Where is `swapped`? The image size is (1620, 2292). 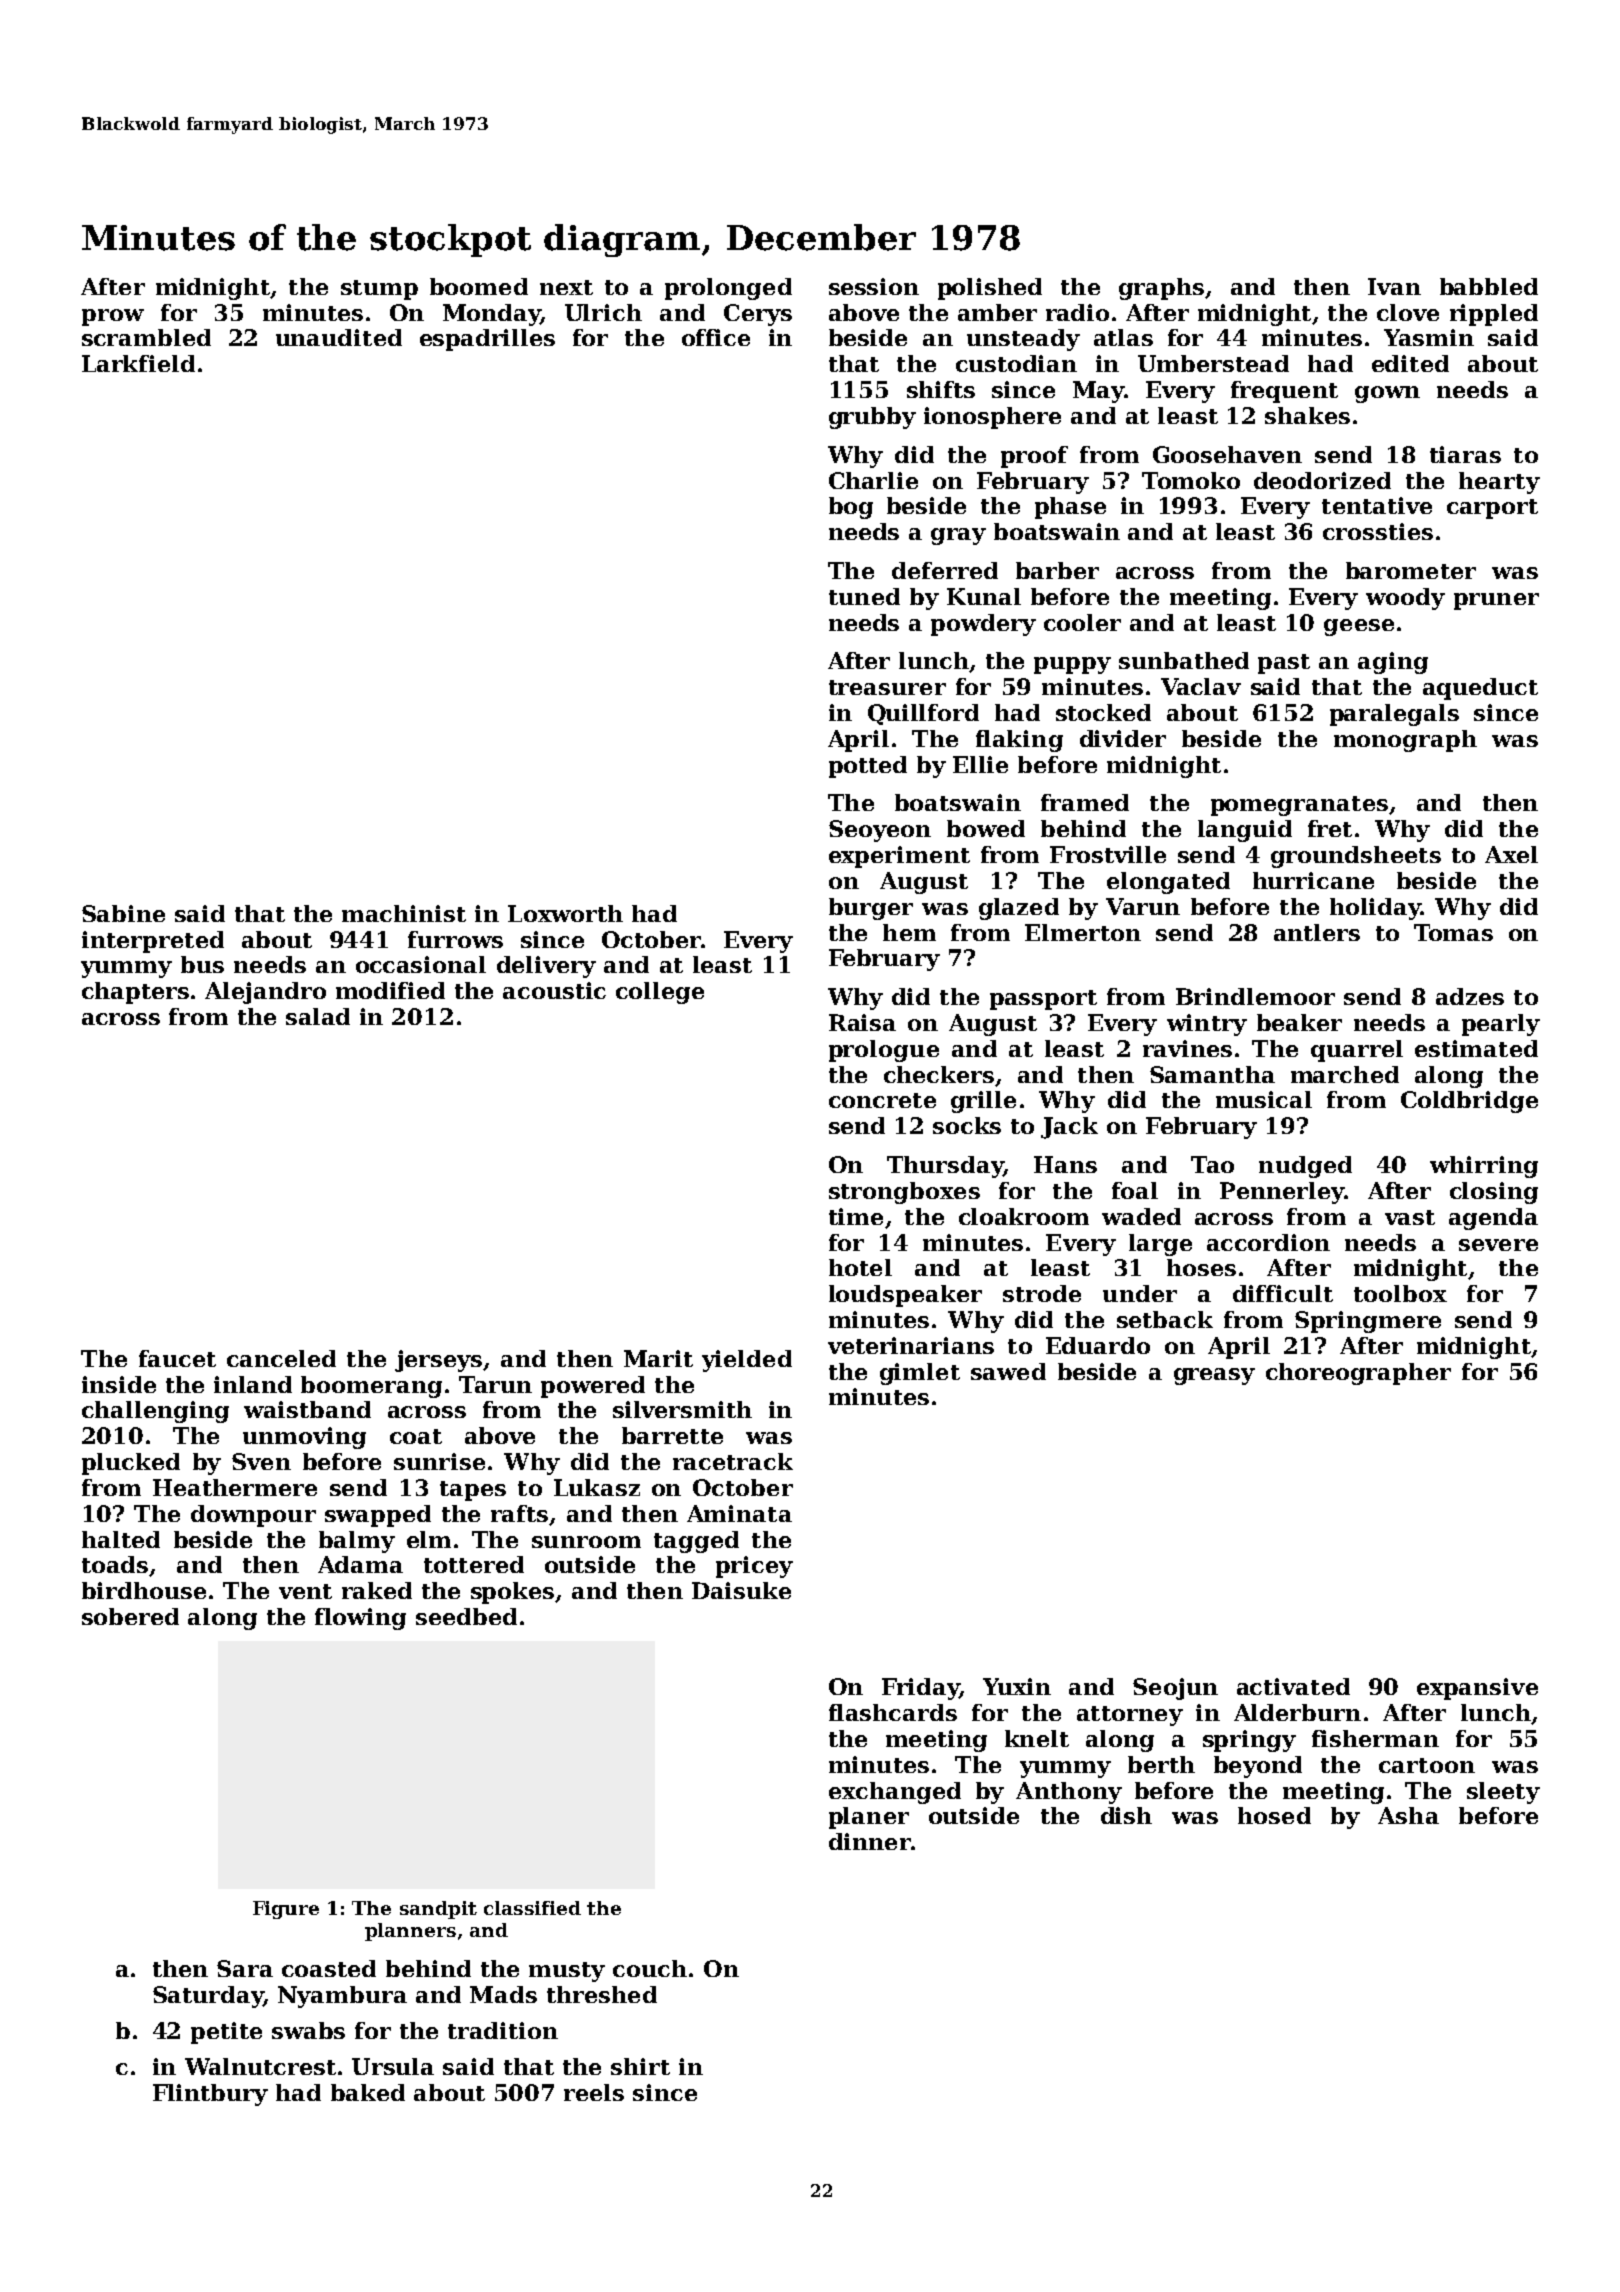 swapped is located at coordinates (378, 1516).
